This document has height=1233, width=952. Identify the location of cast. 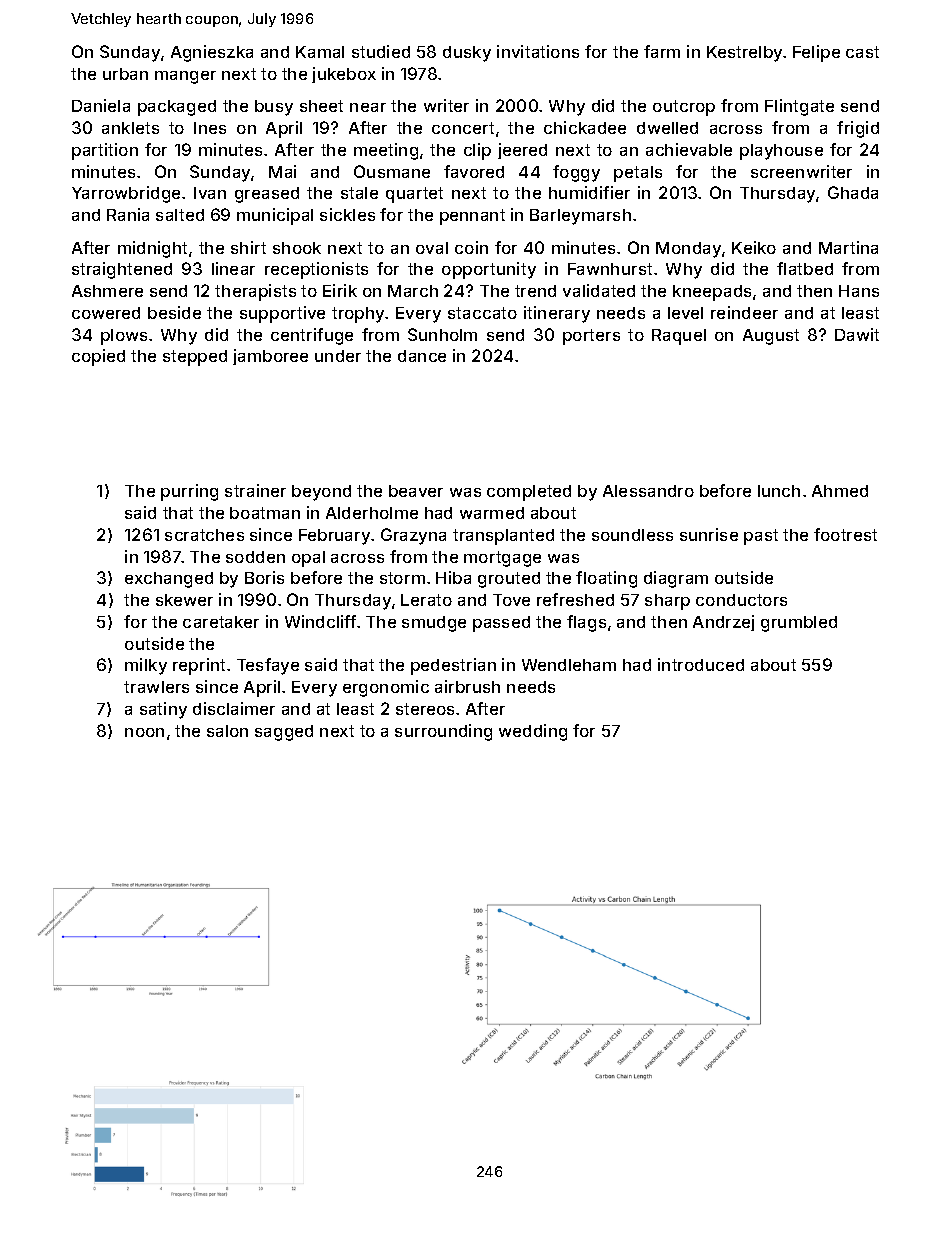
(862, 52).
